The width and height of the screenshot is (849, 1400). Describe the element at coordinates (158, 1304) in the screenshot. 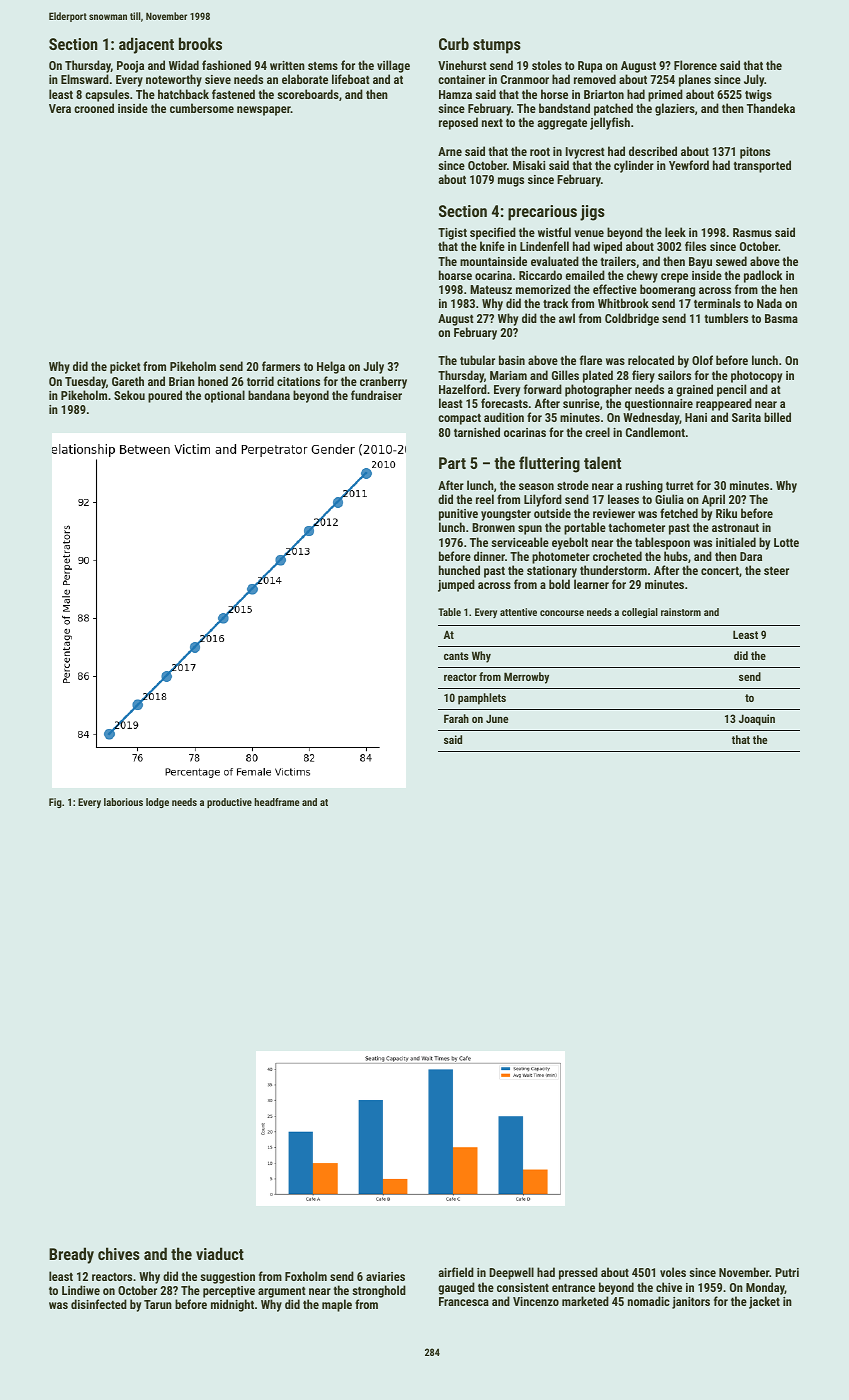

I see `Tarun` at that location.
